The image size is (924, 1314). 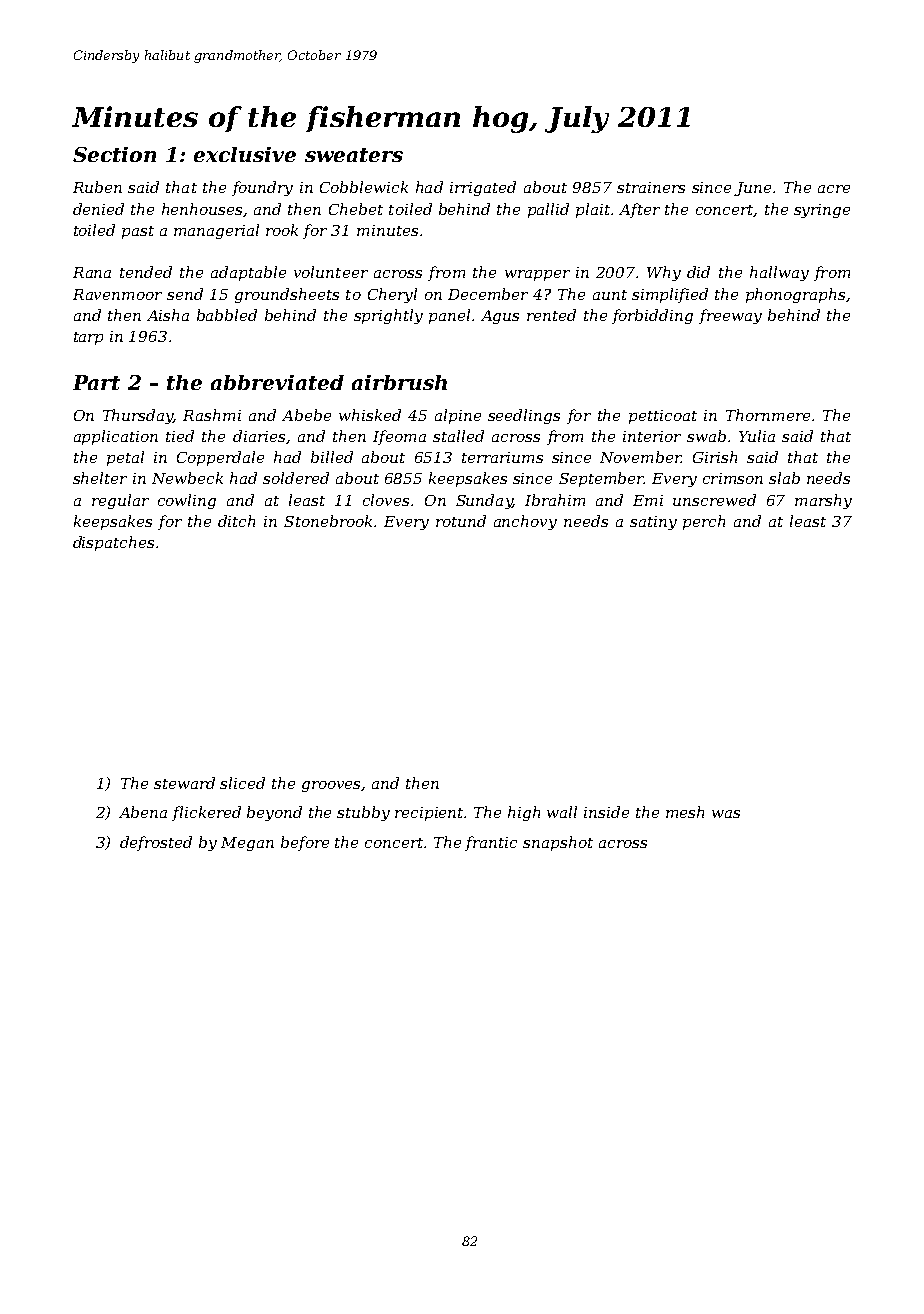 What do you see at coordinates (488, 294) in the document?
I see `December` at bounding box center [488, 294].
